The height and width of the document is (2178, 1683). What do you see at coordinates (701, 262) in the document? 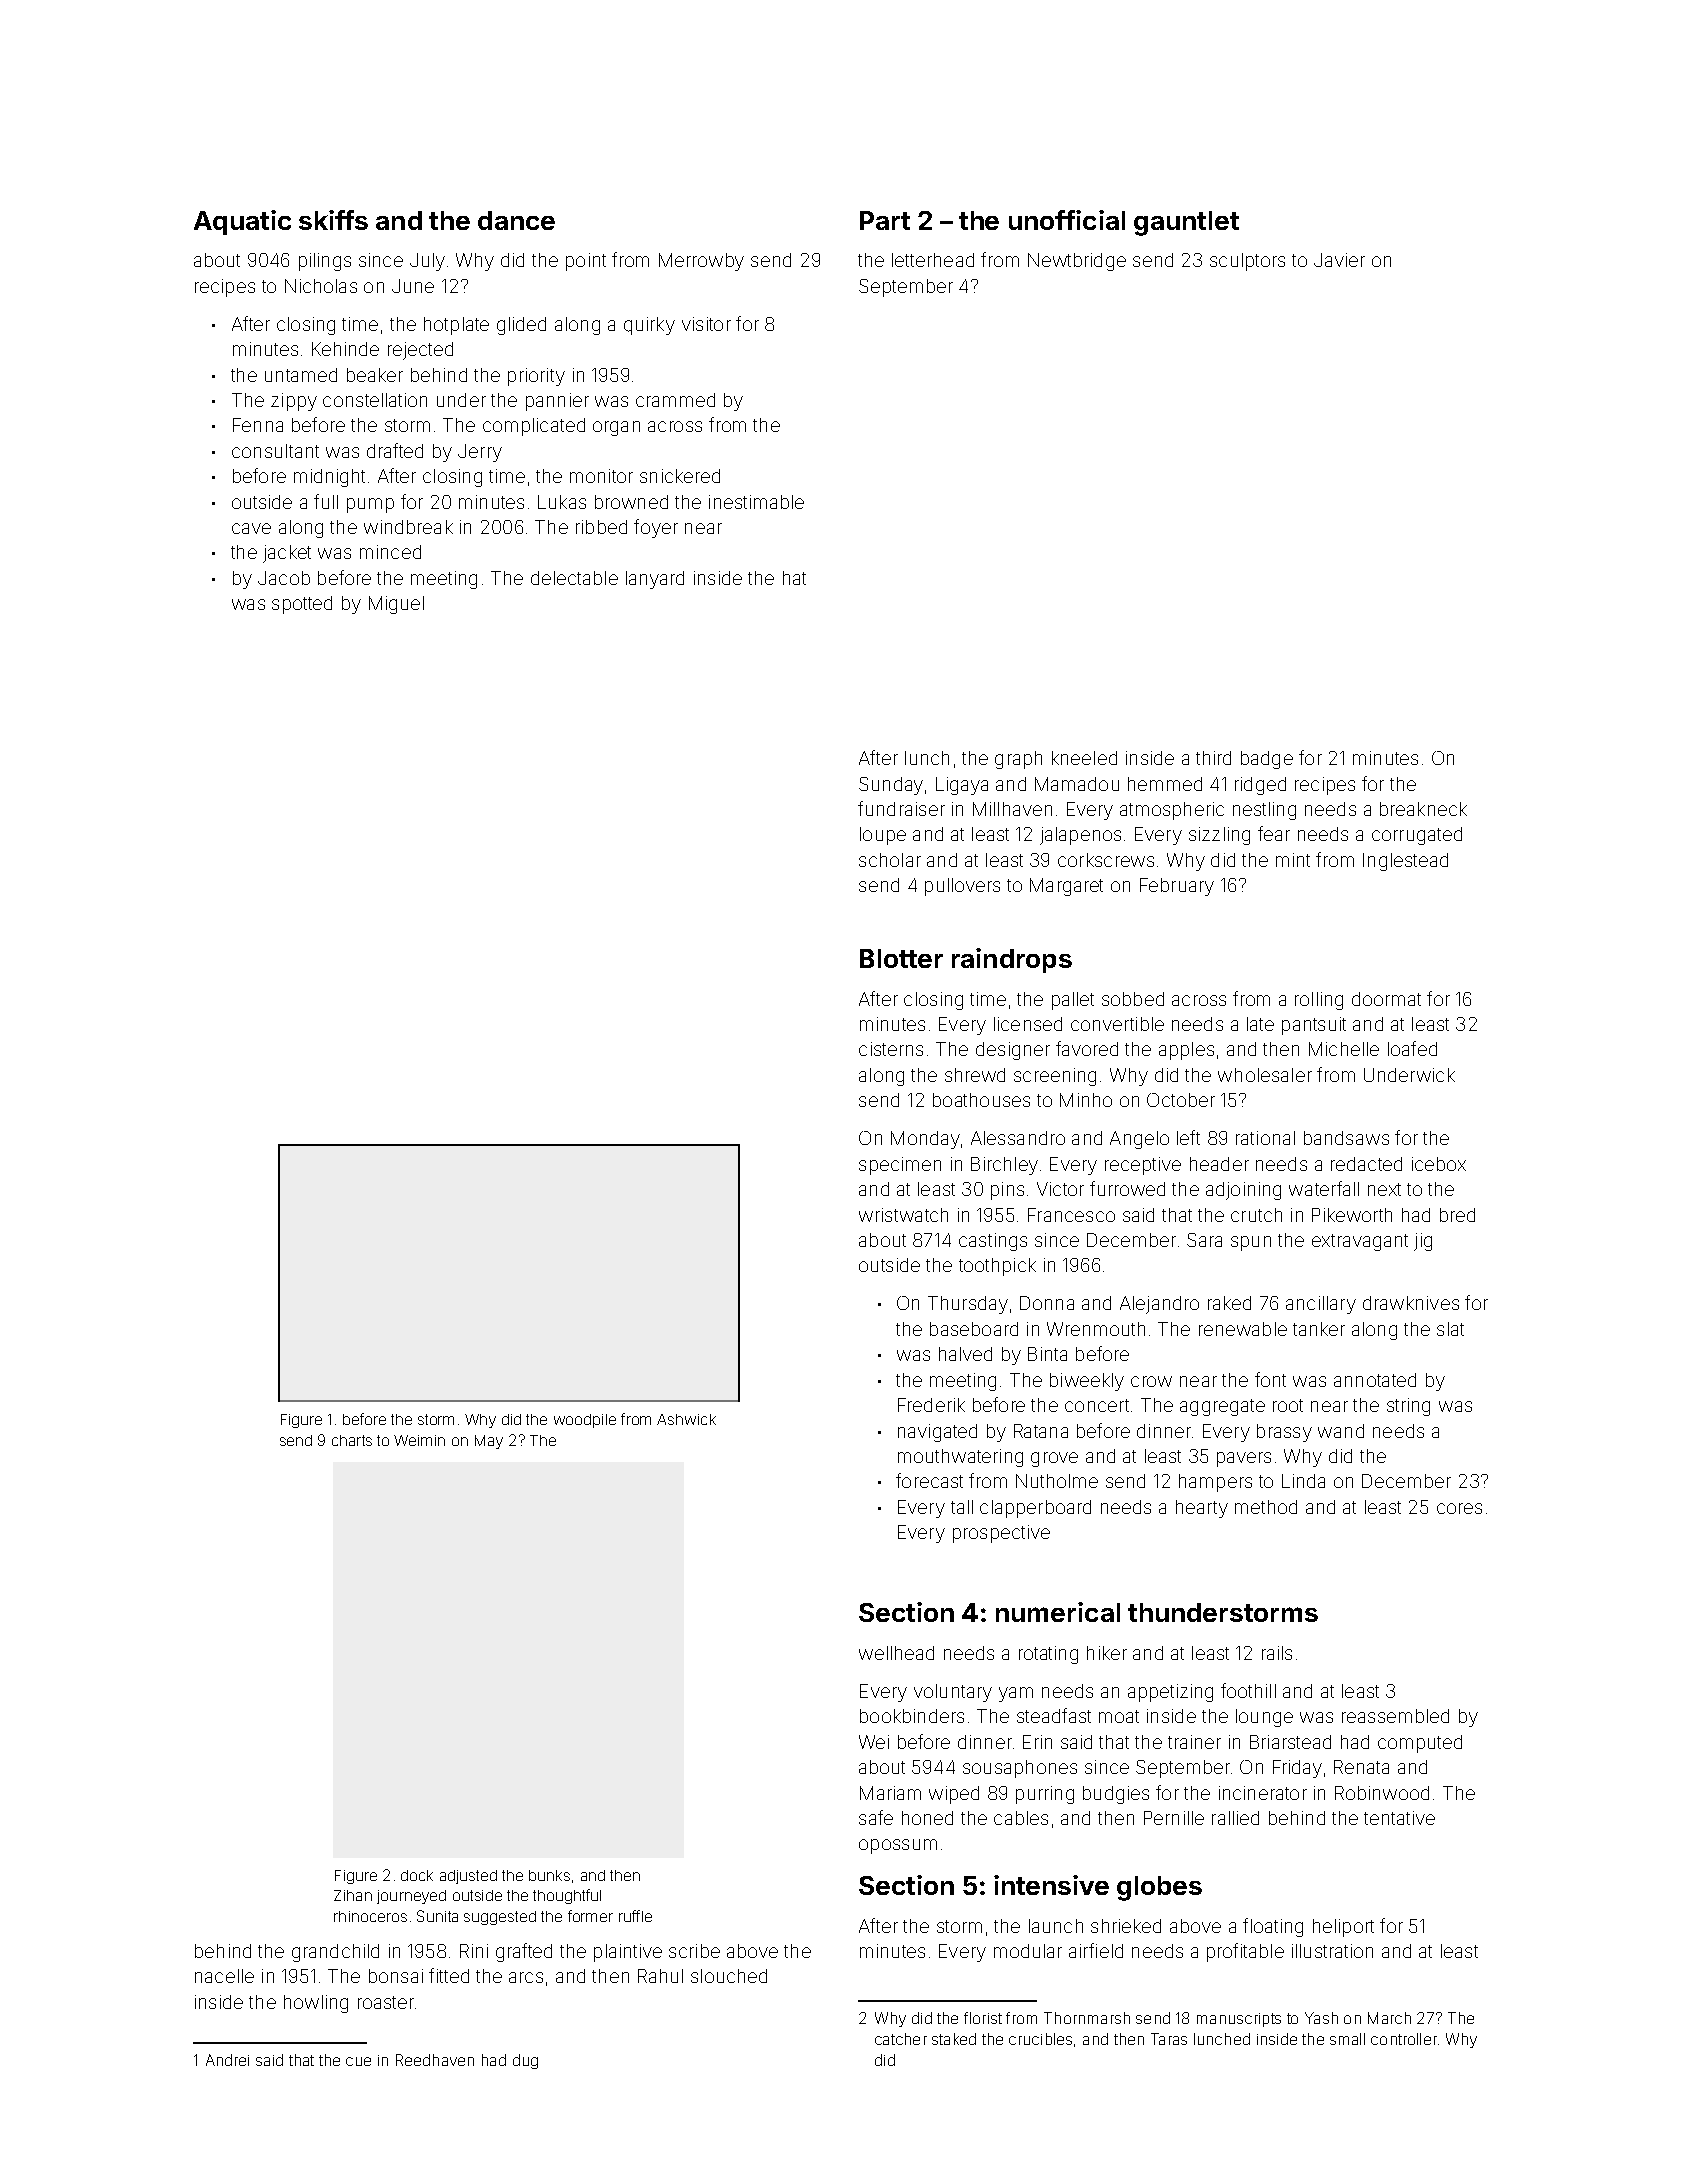
I see `Merrowby` at bounding box center [701, 262].
